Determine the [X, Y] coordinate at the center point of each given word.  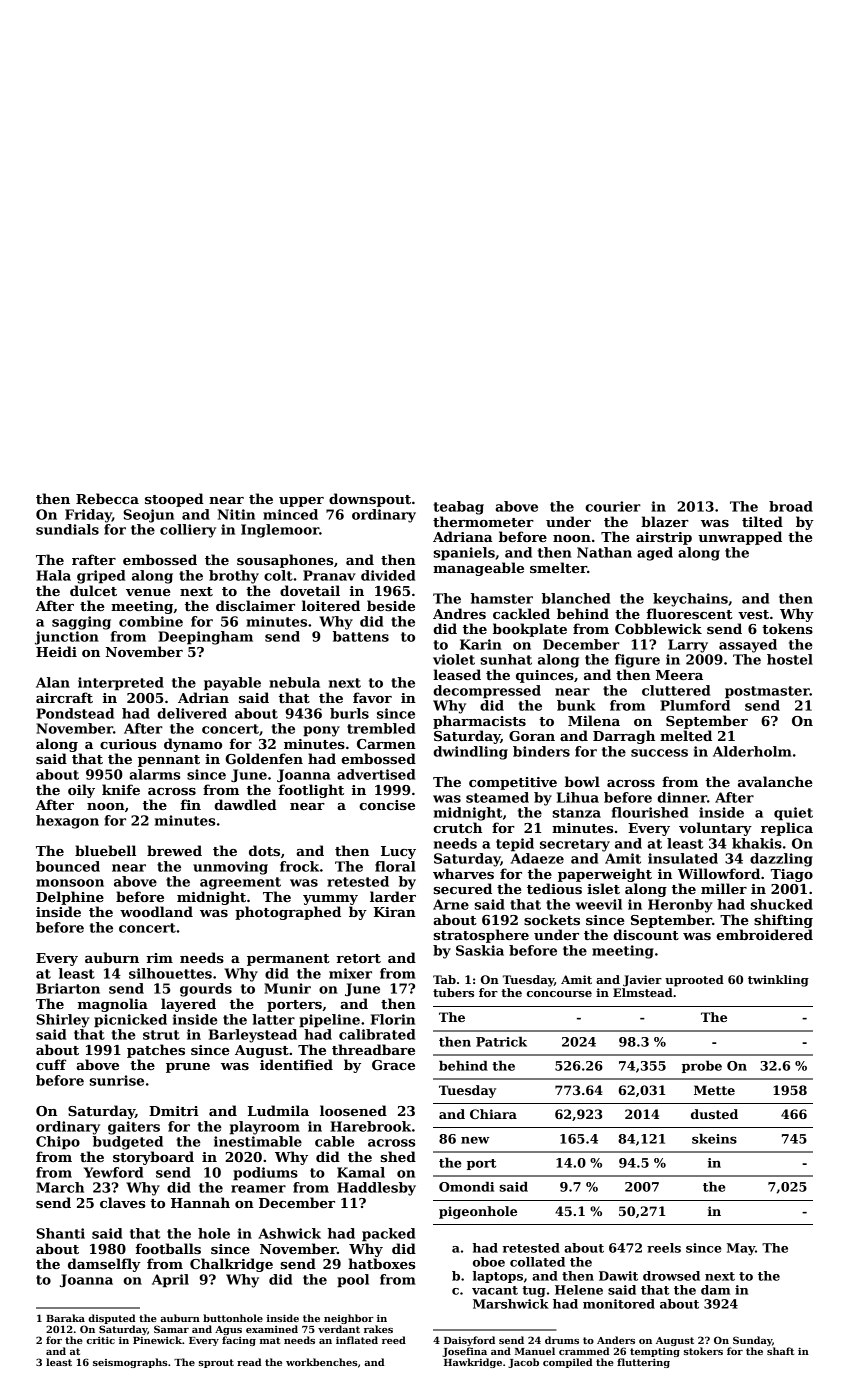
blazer [665, 521]
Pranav [329, 575]
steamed [497, 797]
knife [121, 789]
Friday [88, 516]
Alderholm [752, 751]
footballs [168, 1248]
